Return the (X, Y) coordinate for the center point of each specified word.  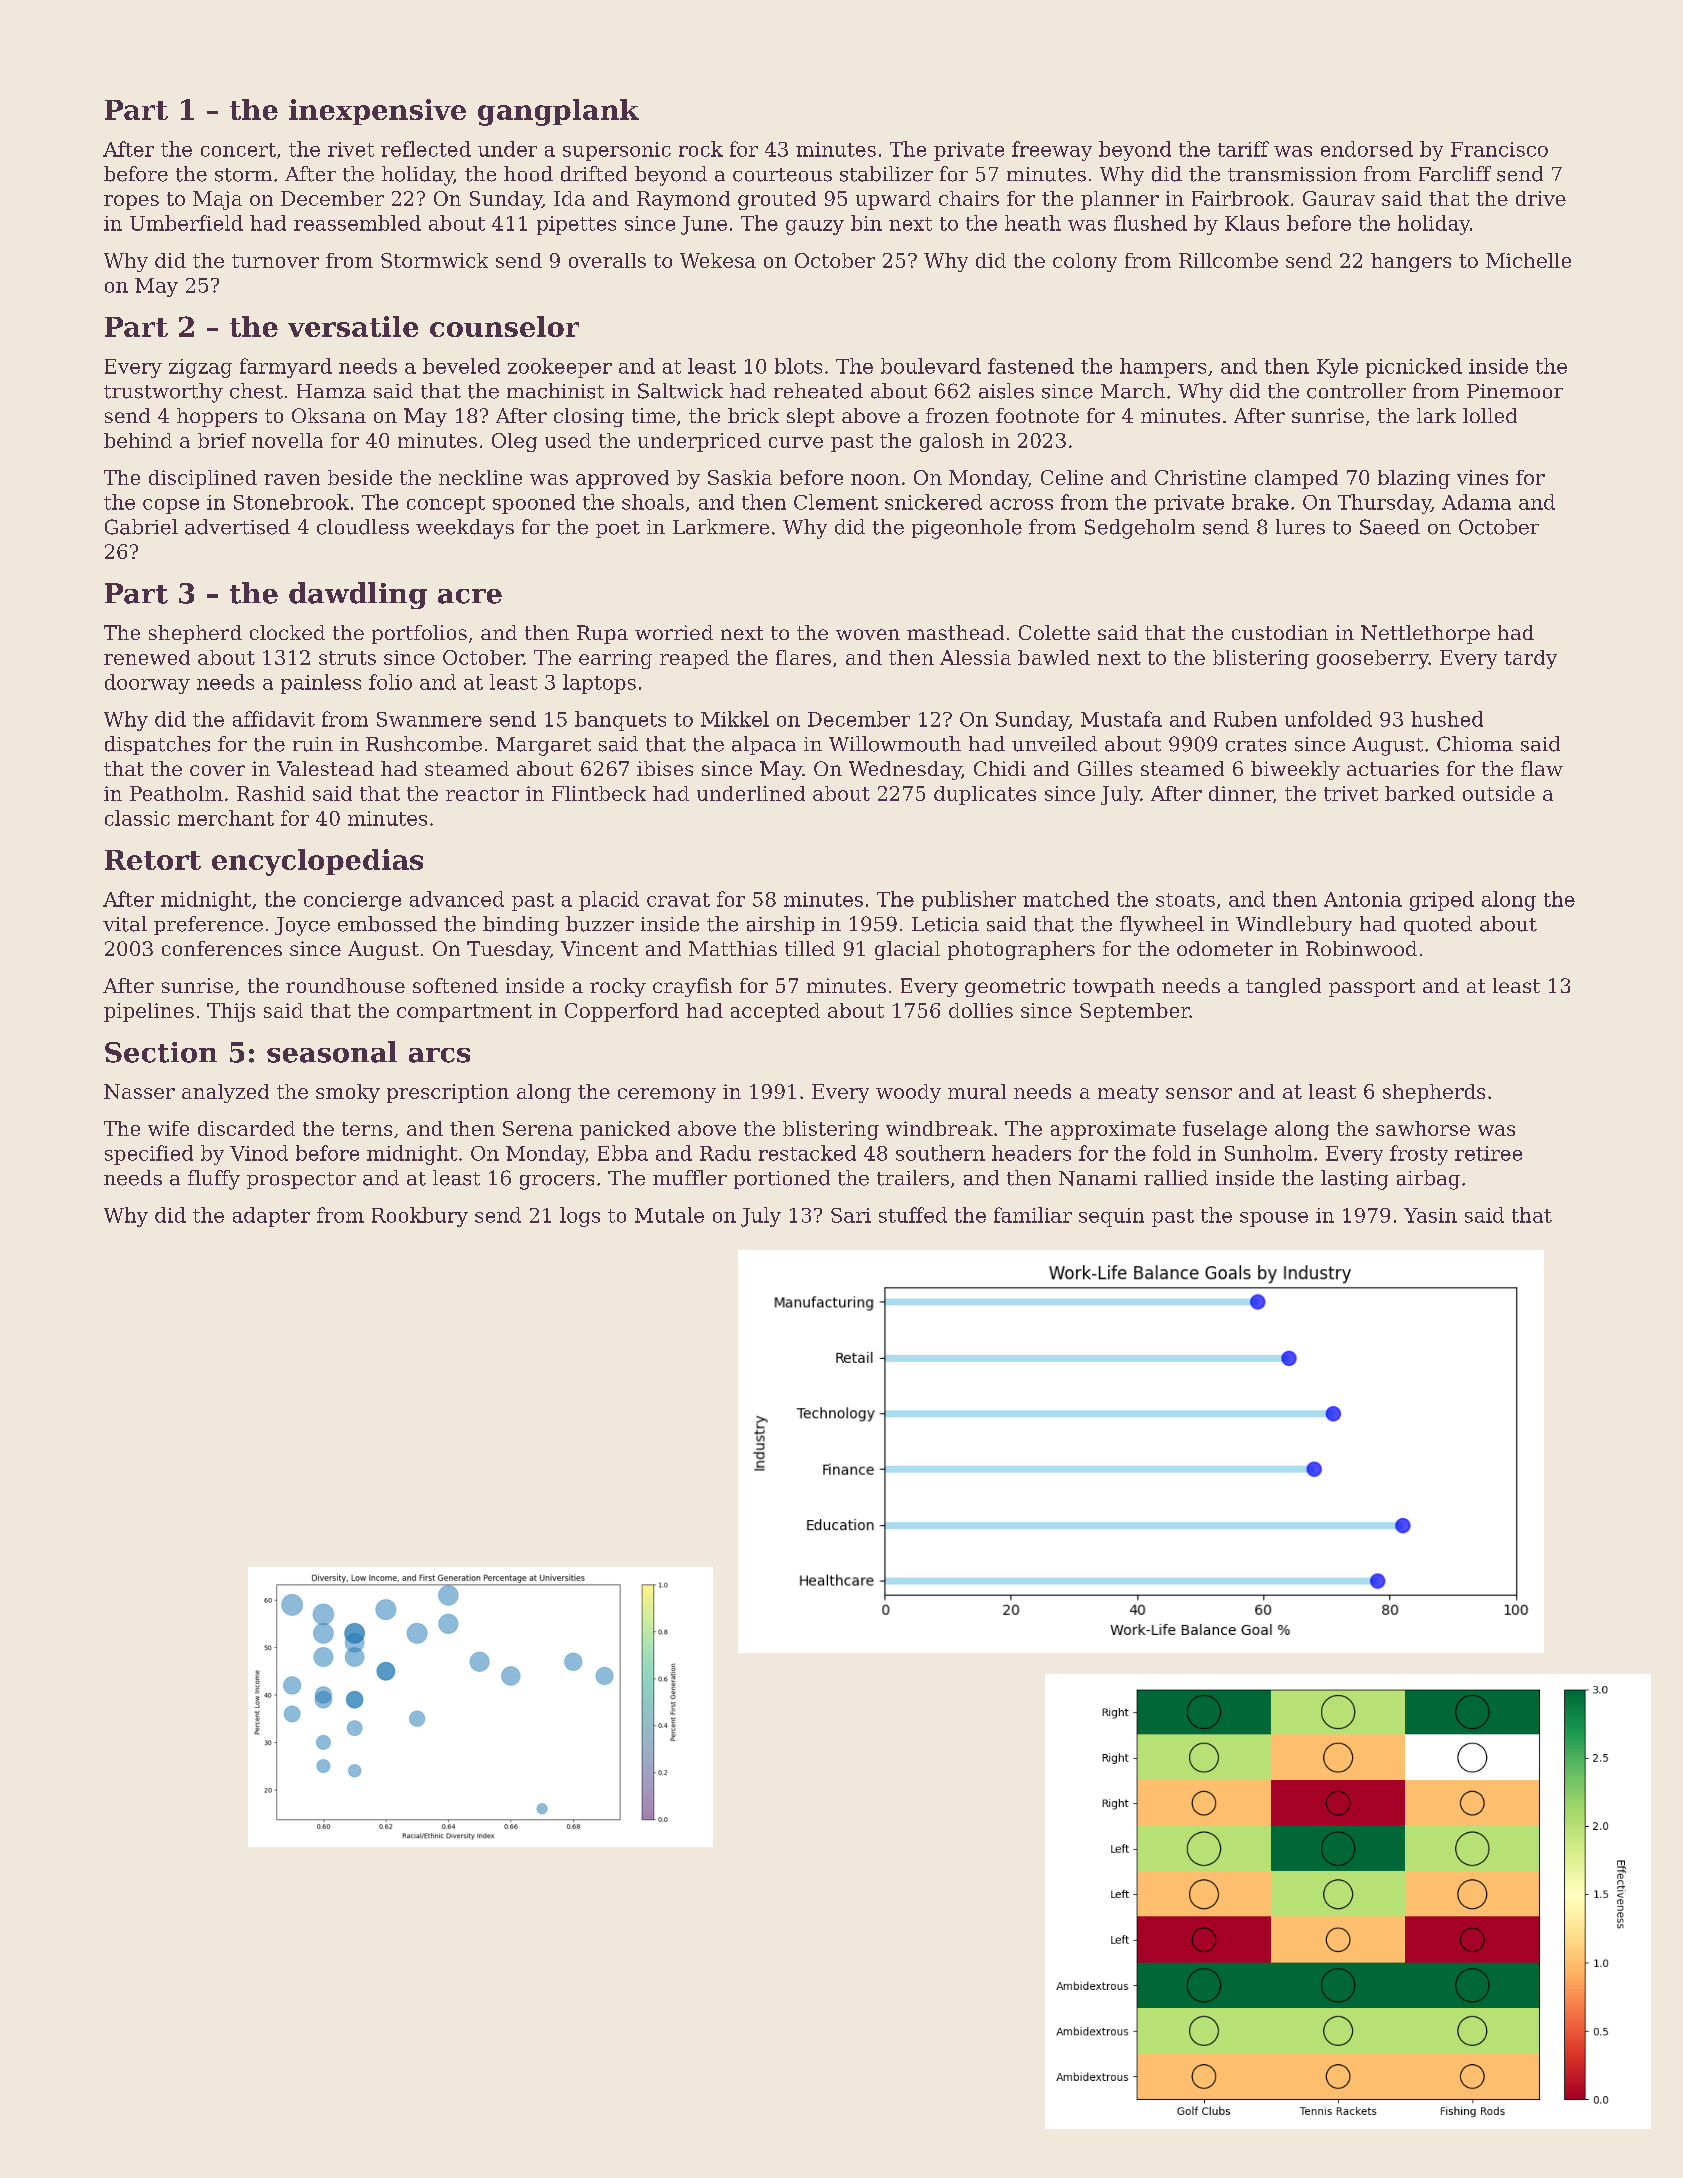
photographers (1021, 950)
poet (618, 529)
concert (238, 150)
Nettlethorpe (1425, 634)
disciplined (203, 479)
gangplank (558, 112)
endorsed (1367, 149)
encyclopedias (317, 862)
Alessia (975, 657)
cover (217, 770)
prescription (448, 1093)
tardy (1530, 659)
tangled (1283, 987)
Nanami (1098, 1178)
